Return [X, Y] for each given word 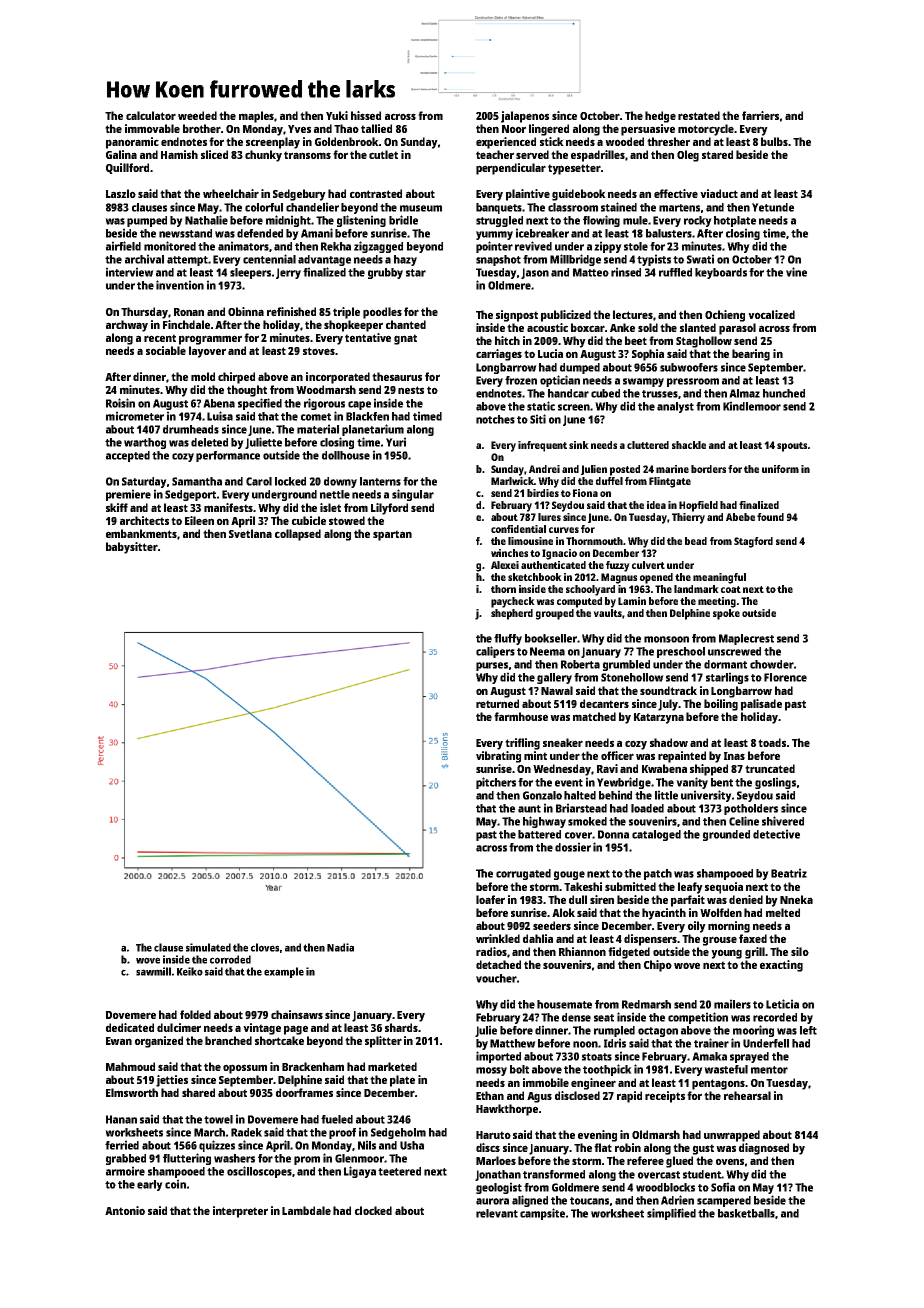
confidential [518, 529]
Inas [734, 756]
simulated [208, 947]
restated [699, 115]
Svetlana [250, 533]
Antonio [125, 1210]
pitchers [496, 783]
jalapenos [525, 117]
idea [656, 505]
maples [257, 117]
